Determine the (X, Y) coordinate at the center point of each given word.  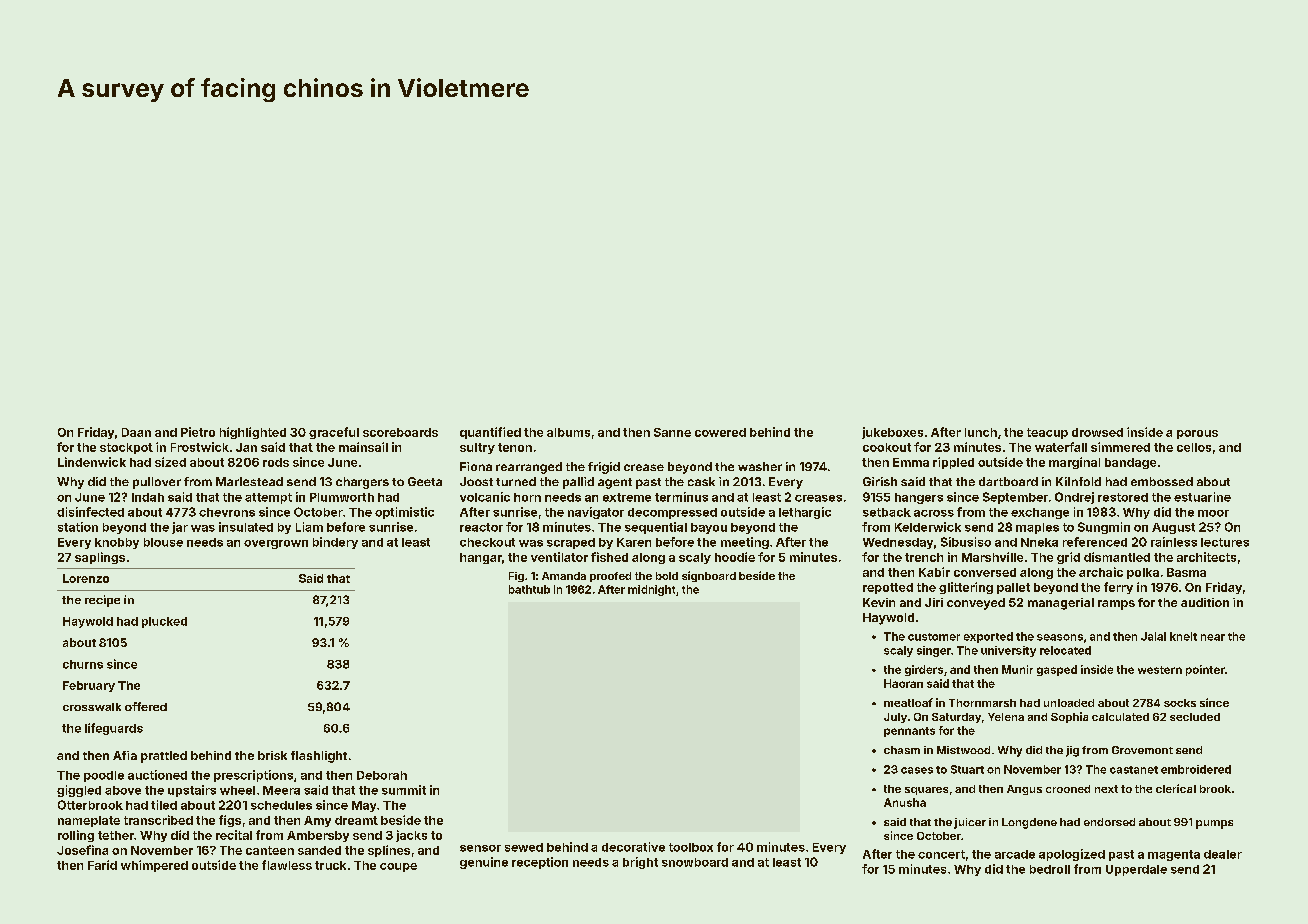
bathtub (529, 589)
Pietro (198, 432)
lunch (981, 432)
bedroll (1050, 869)
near (1213, 637)
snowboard (695, 862)
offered (146, 706)
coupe (398, 867)
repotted (888, 588)
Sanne (672, 432)
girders (924, 670)
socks (1180, 703)
